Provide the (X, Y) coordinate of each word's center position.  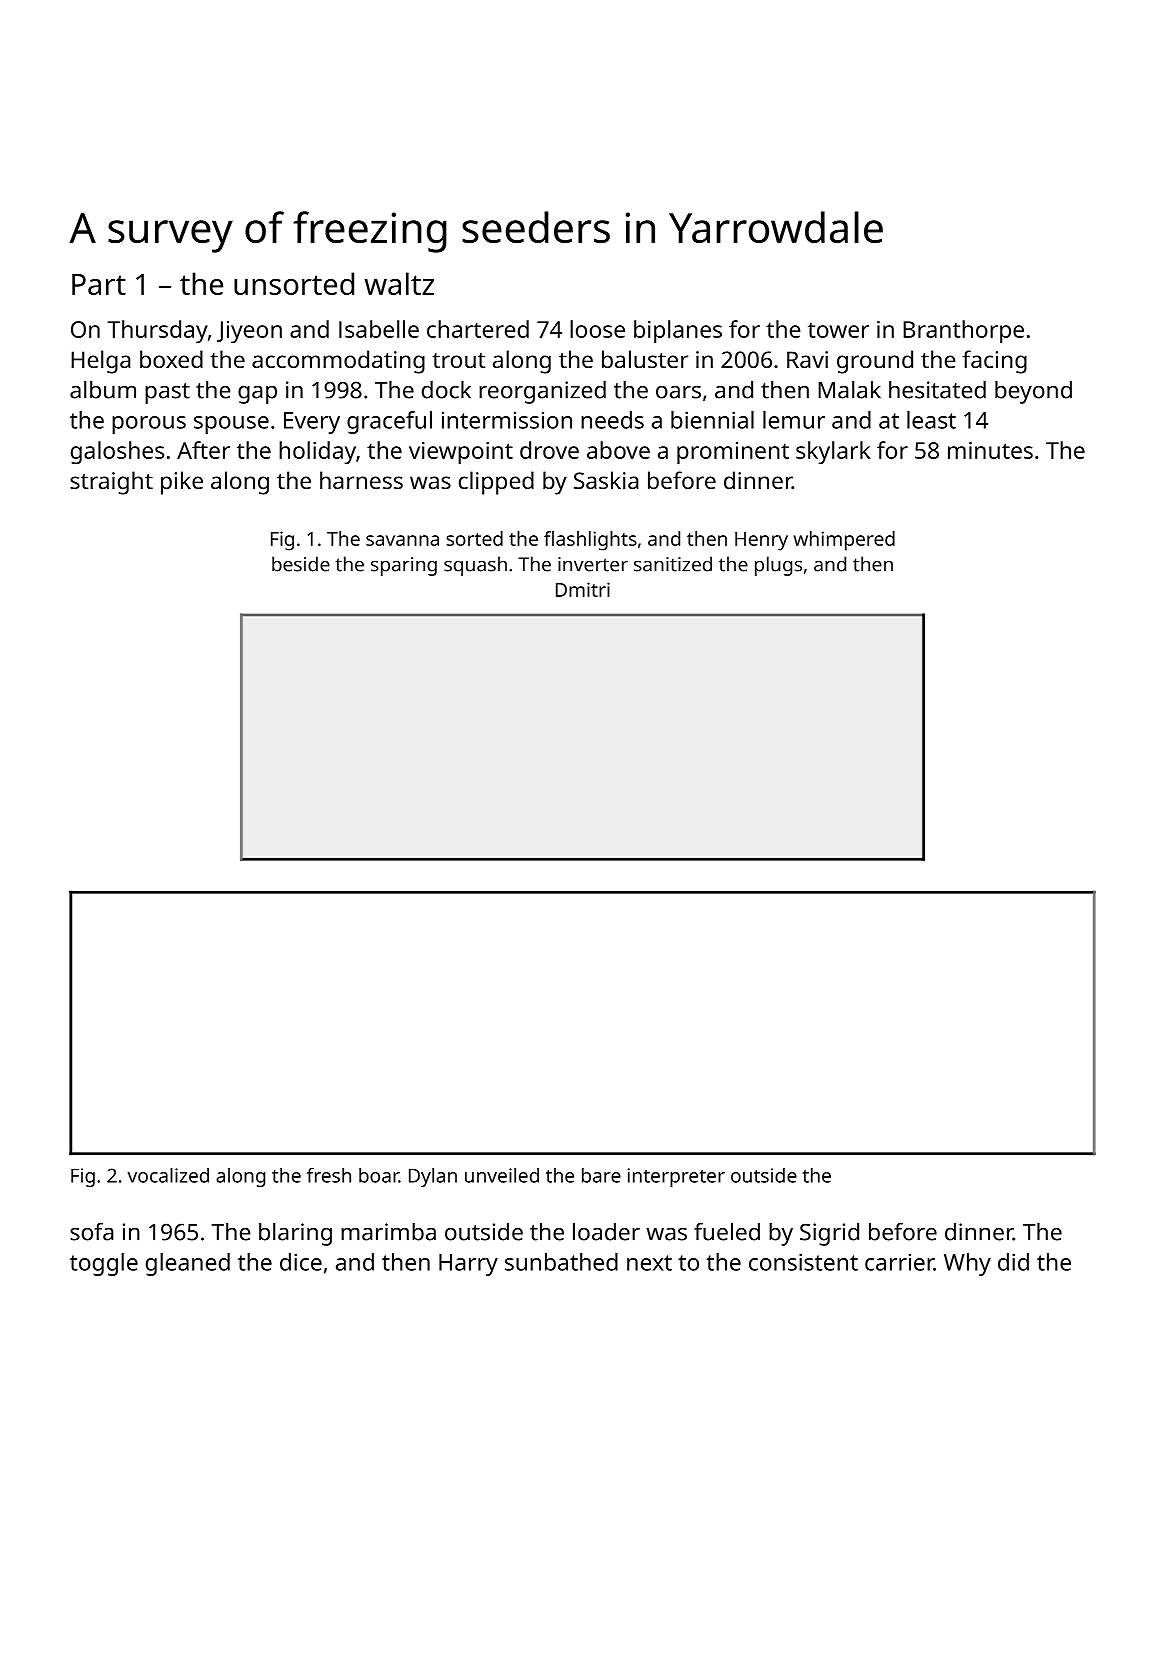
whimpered (844, 541)
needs (612, 420)
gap (257, 395)
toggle (104, 1264)
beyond (1033, 392)
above (618, 450)
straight (111, 483)
